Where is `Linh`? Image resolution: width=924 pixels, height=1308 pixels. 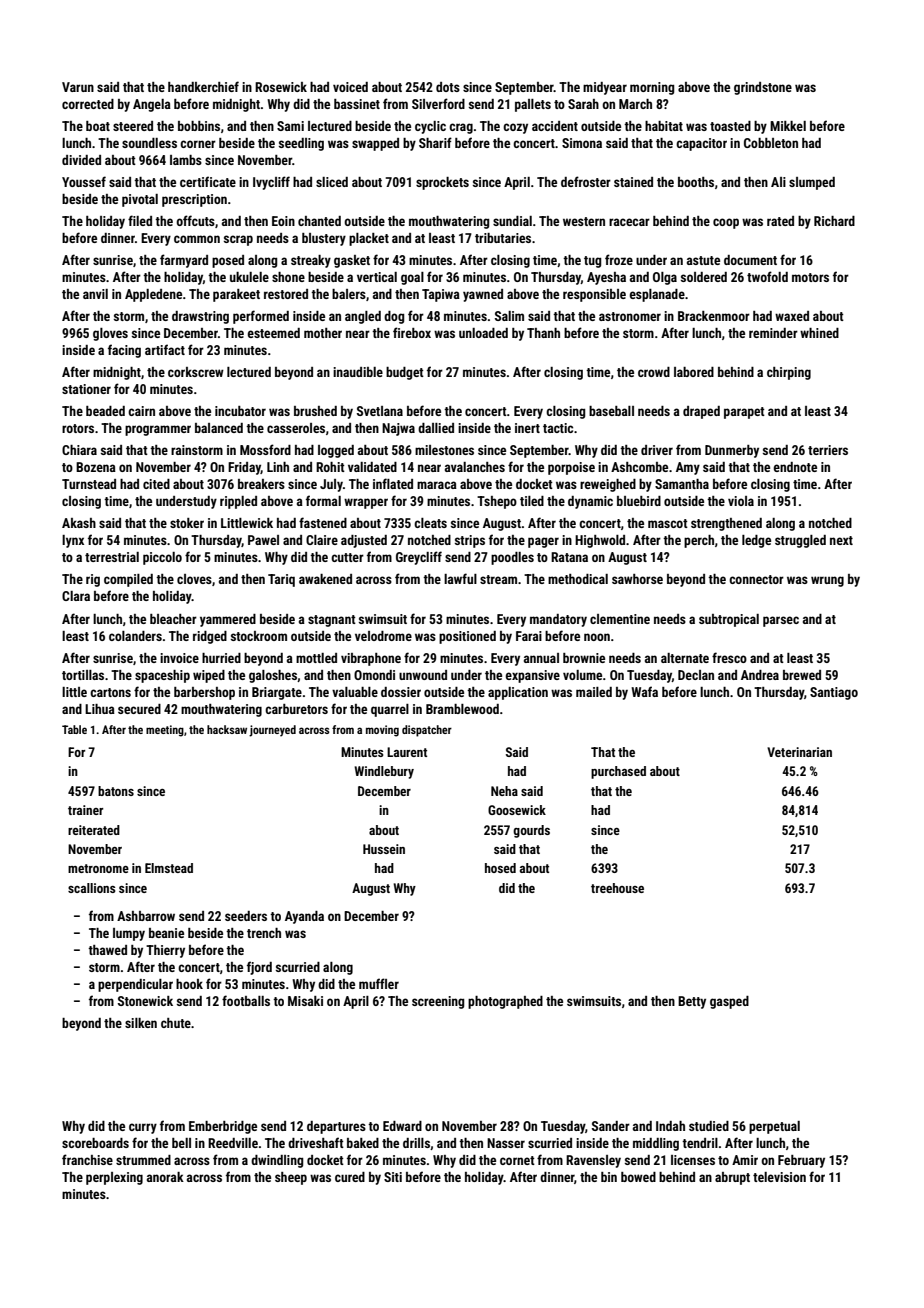
Linh is located at coordinates (278, 467).
